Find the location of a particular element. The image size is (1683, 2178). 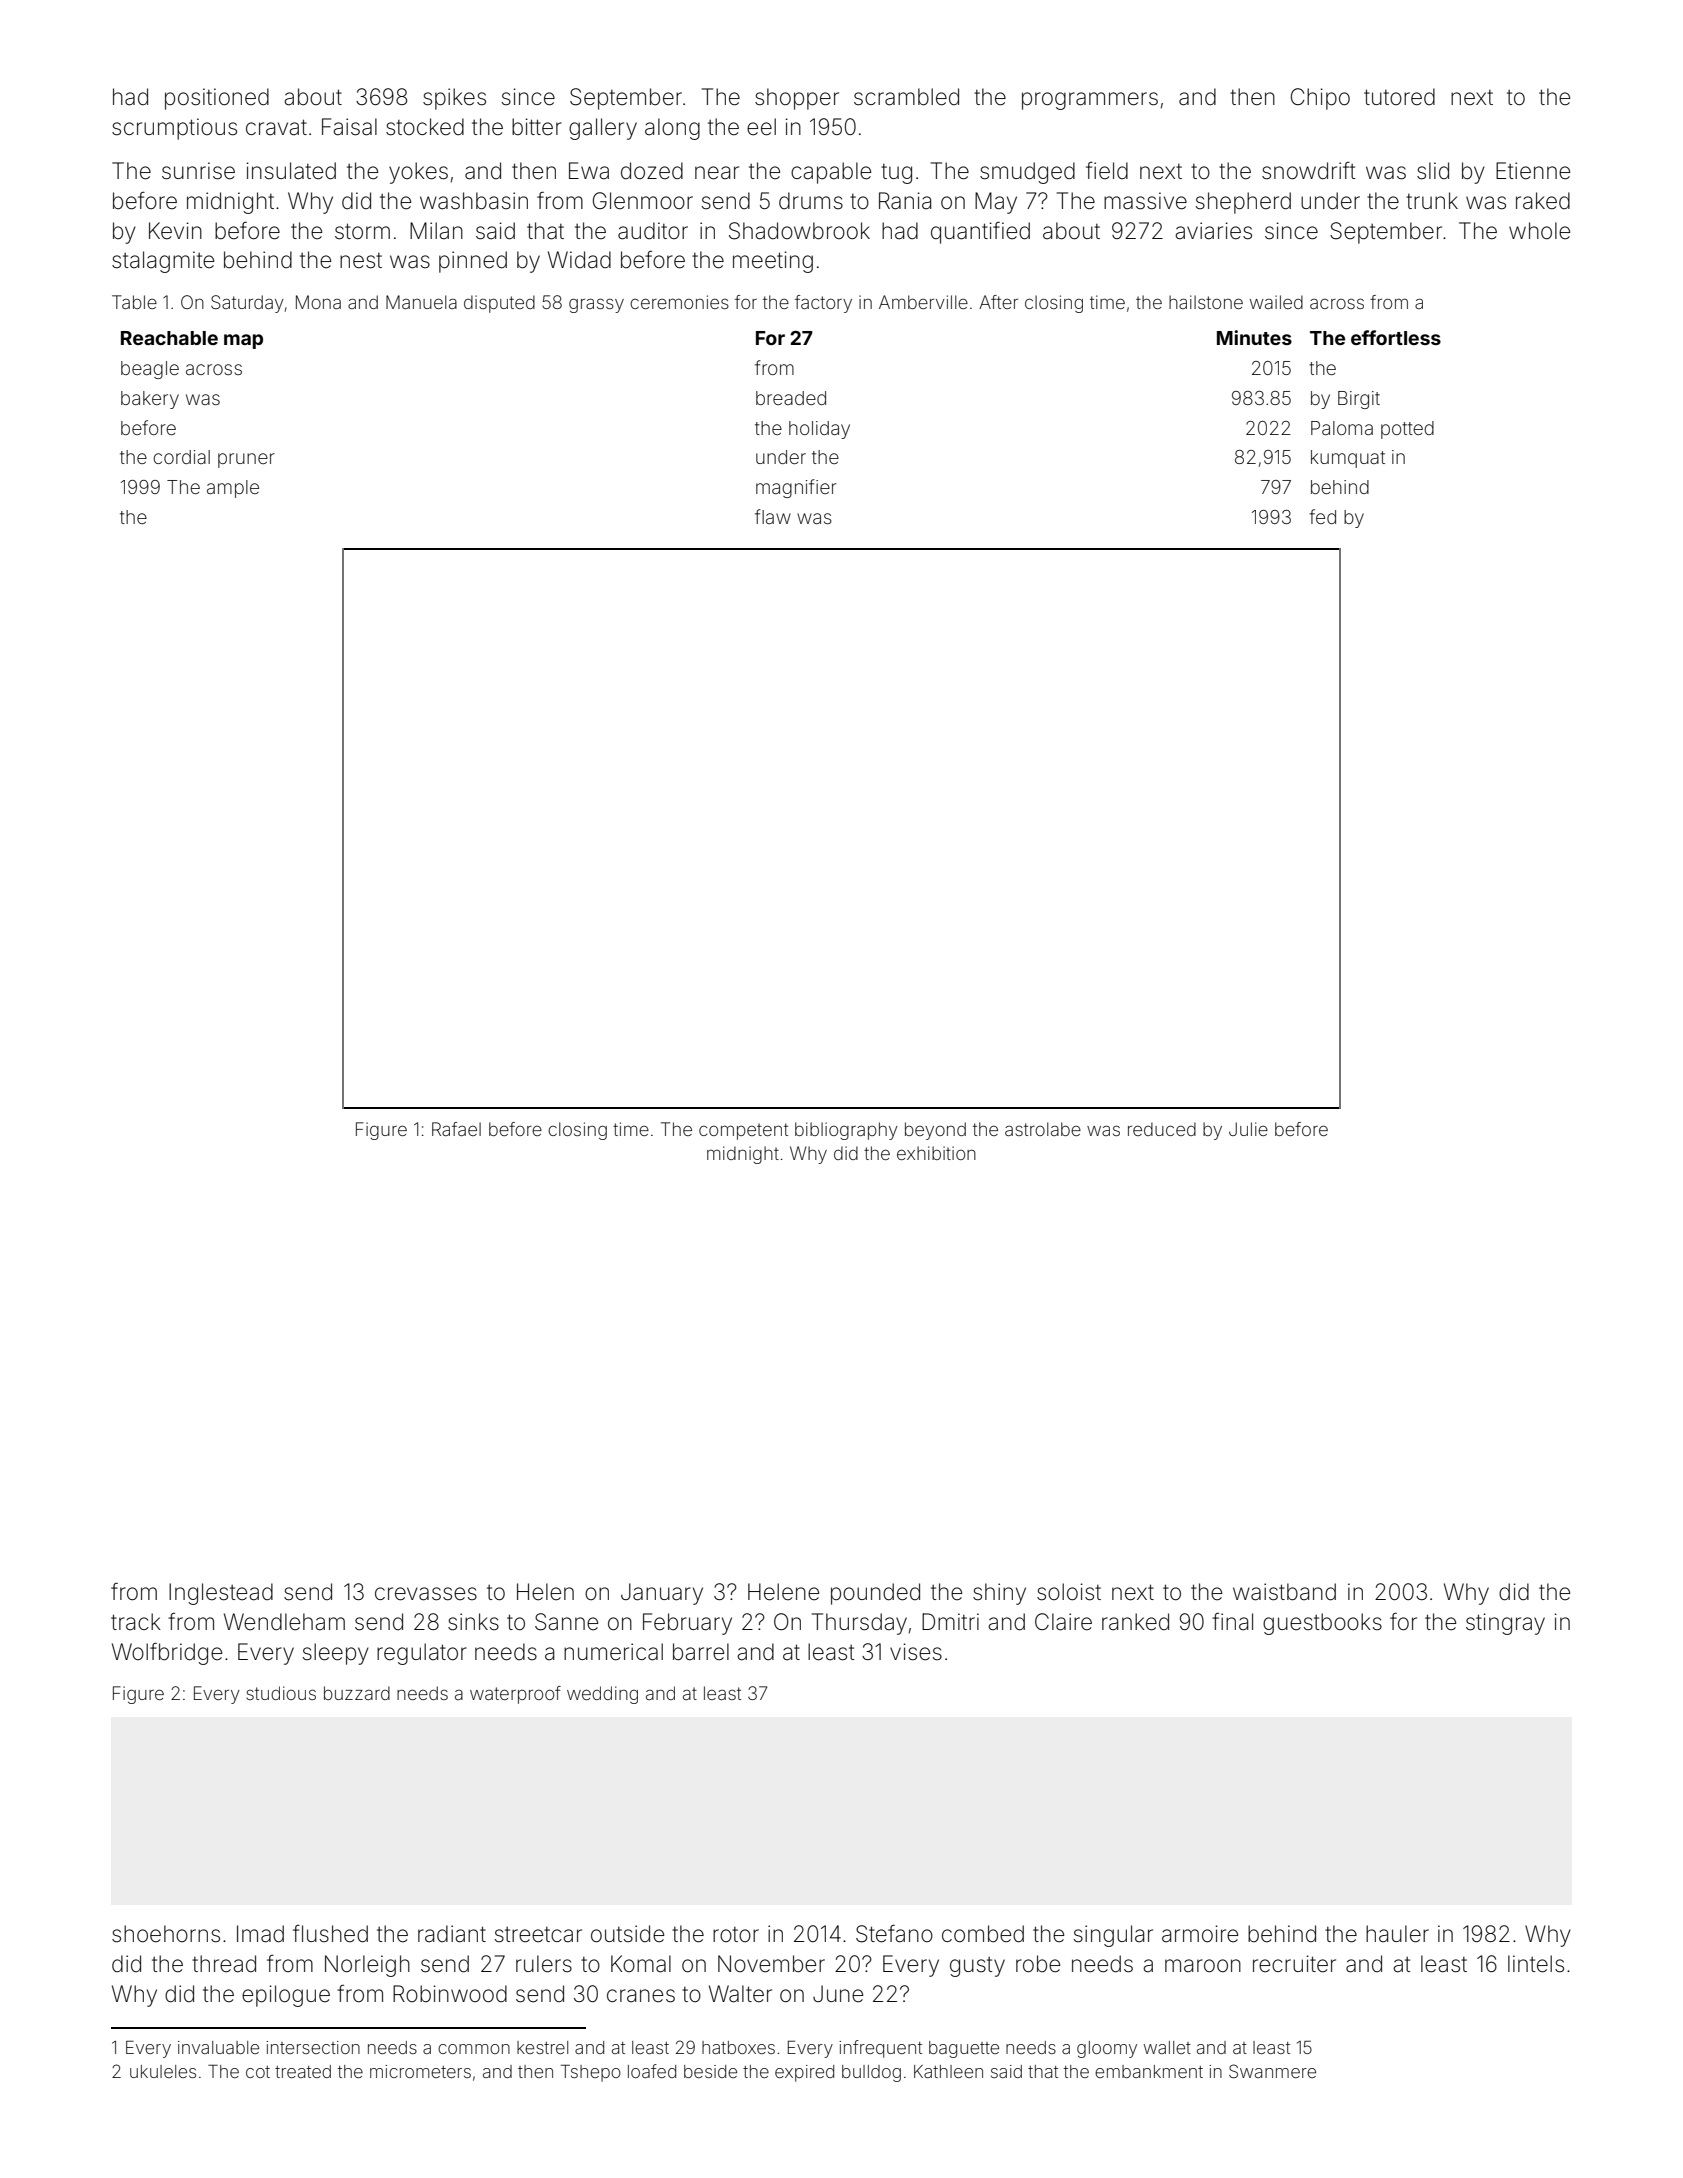

Rafael is located at coordinates (456, 1129).
